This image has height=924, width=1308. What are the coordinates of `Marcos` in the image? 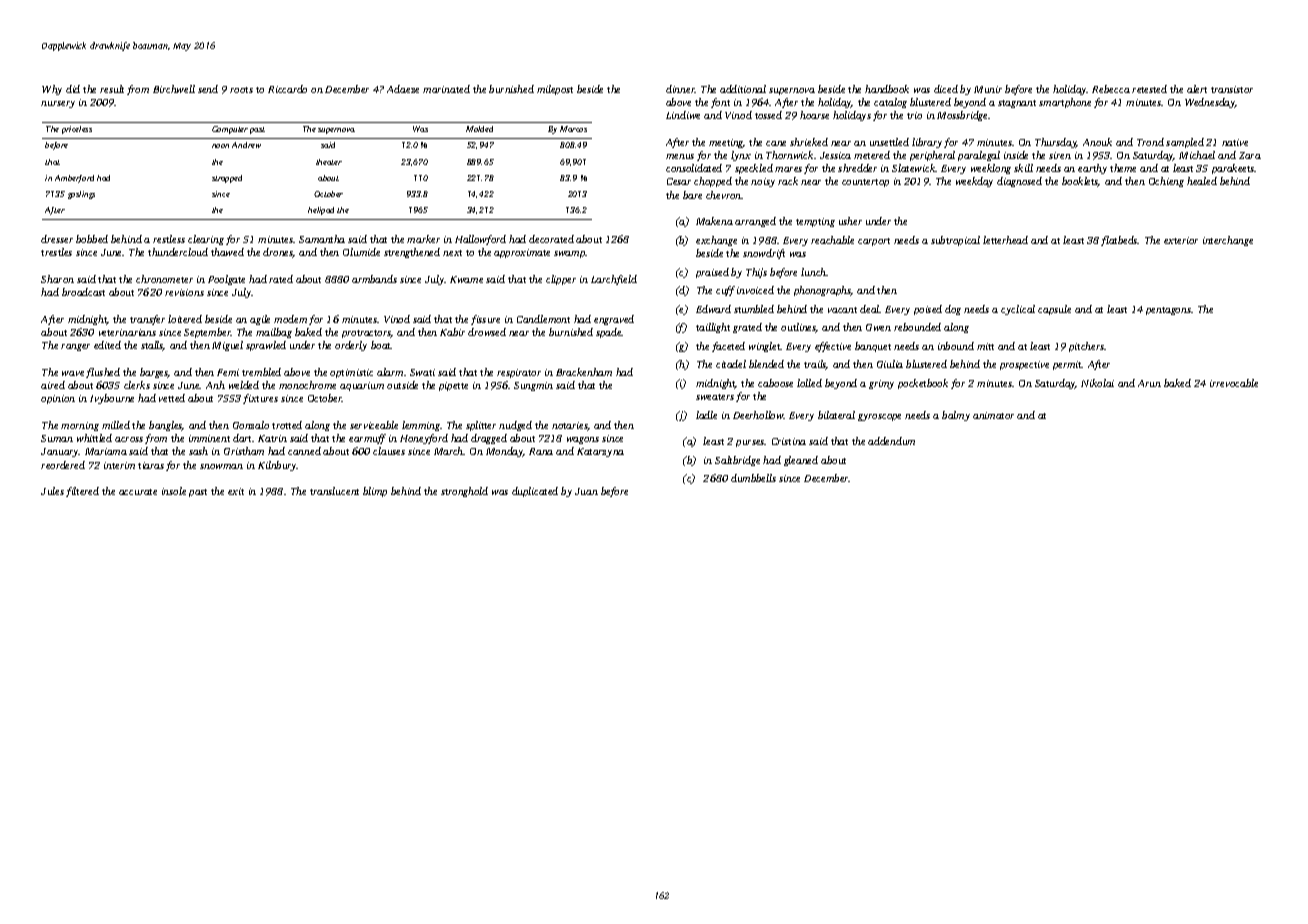 It's located at (573, 129).
